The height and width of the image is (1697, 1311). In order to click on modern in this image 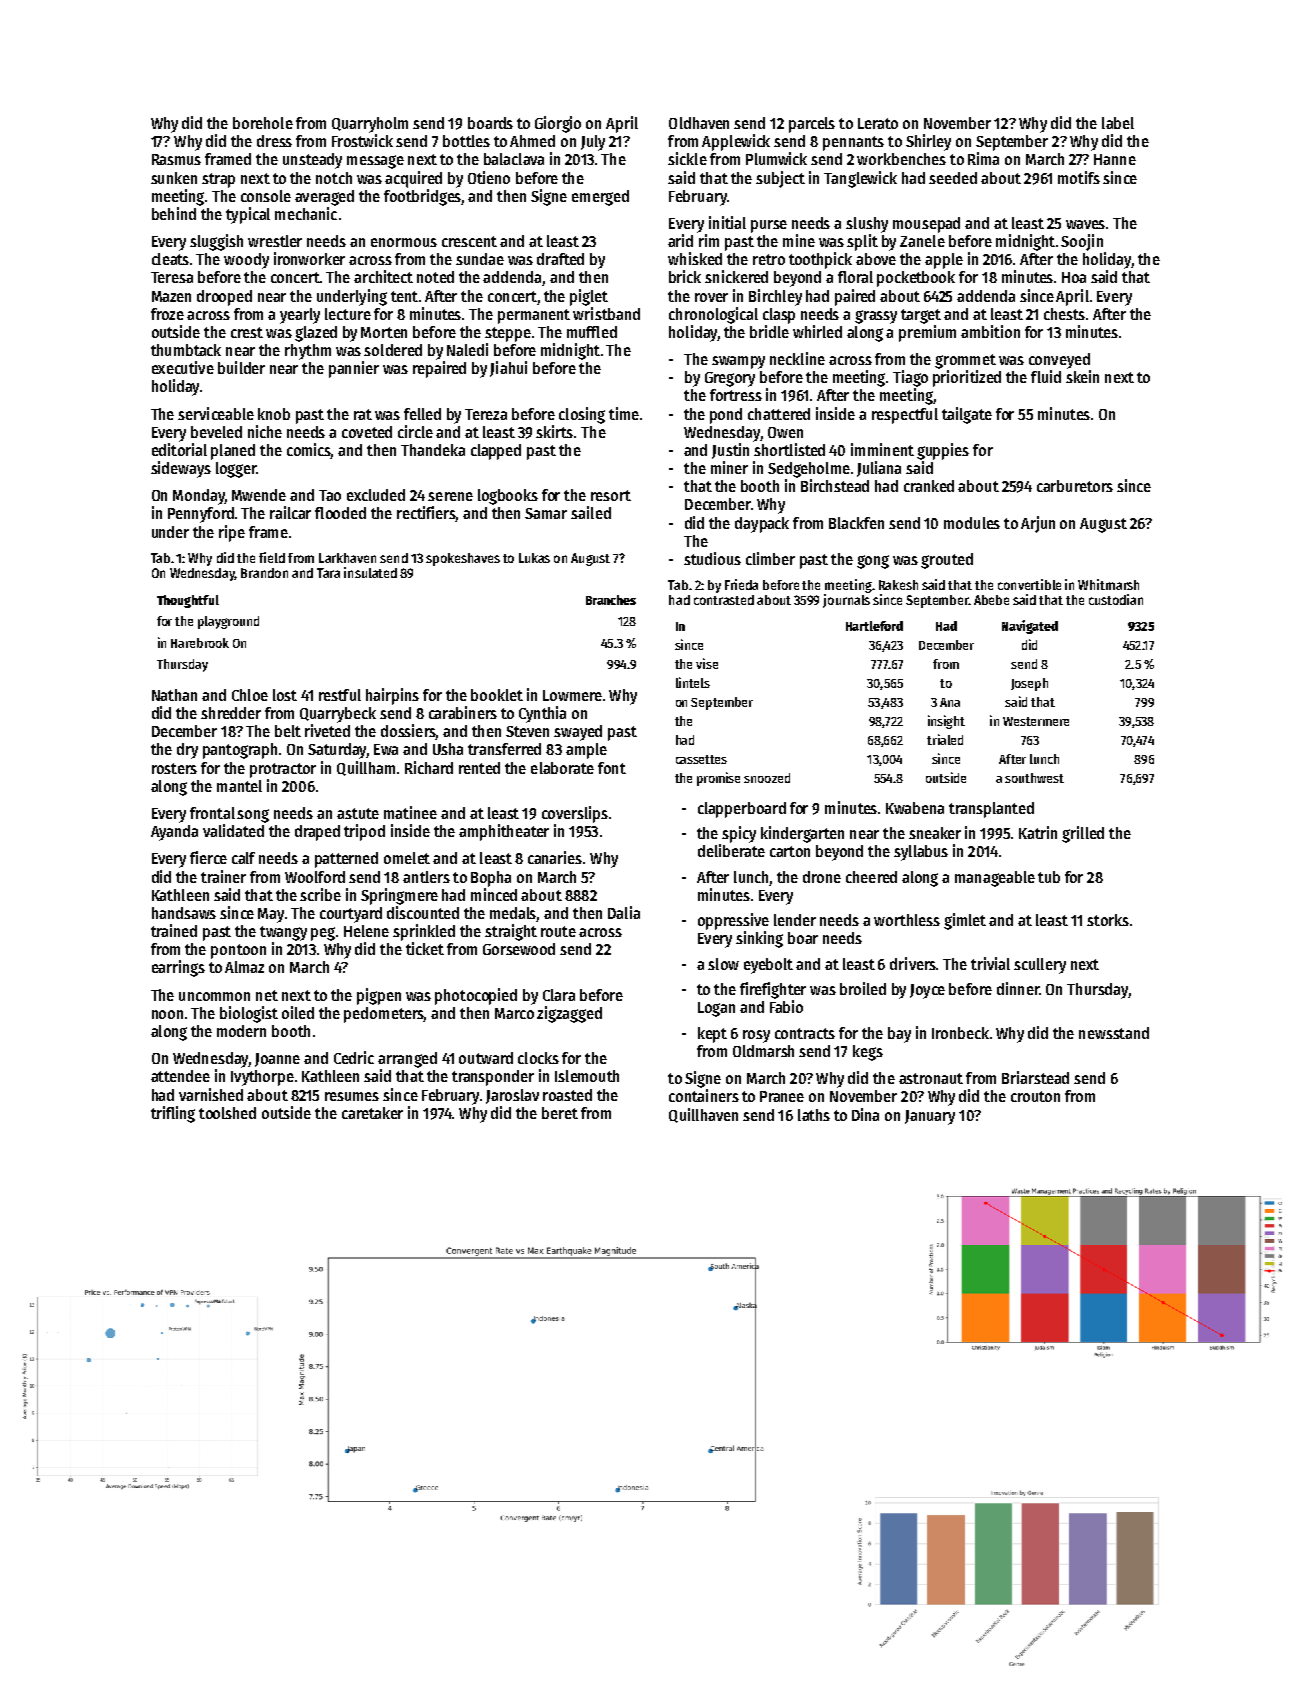, I will do `click(241, 1031)`.
